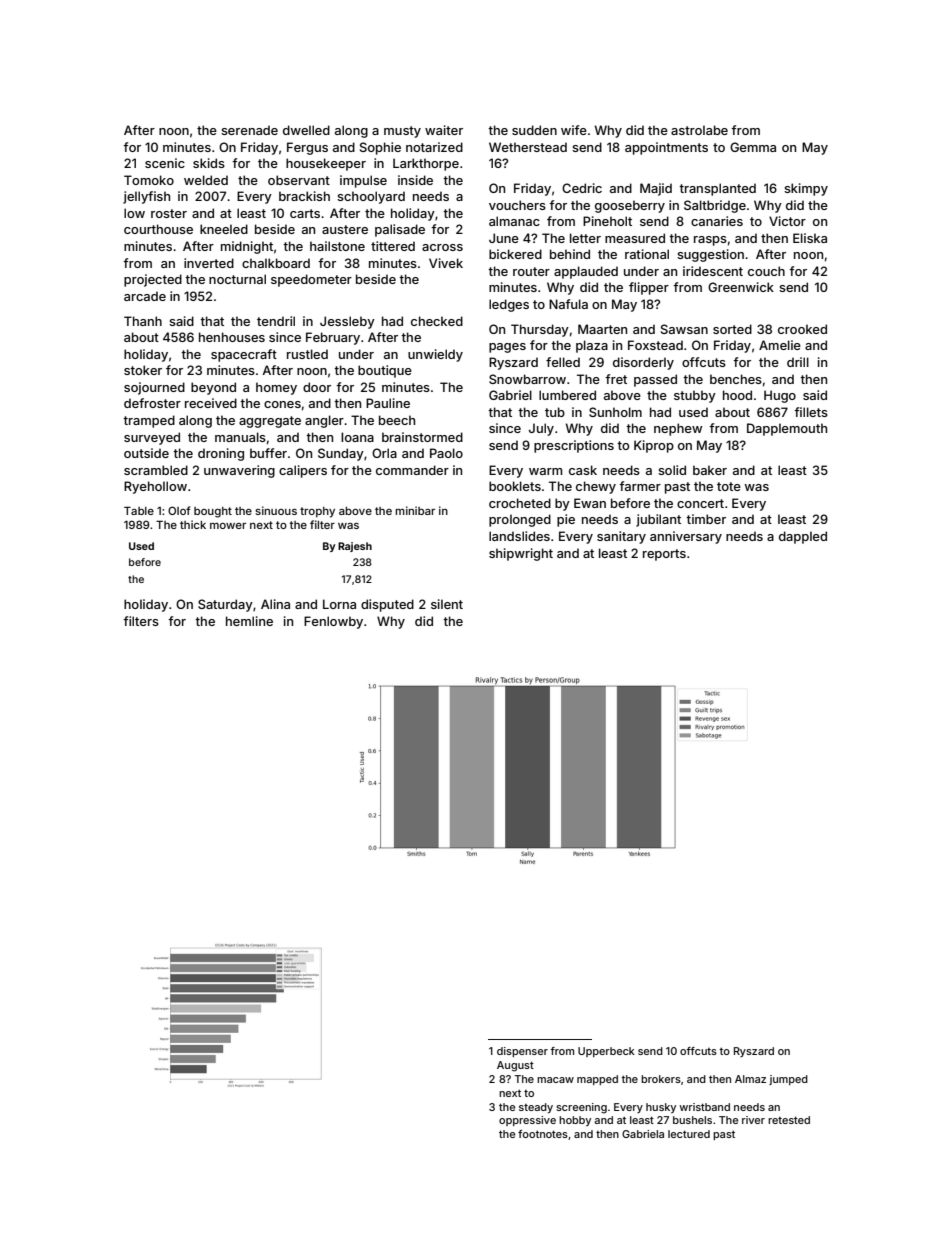 This image has height=1233, width=952. What do you see at coordinates (566, 520) in the image?
I see `pie` at bounding box center [566, 520].
